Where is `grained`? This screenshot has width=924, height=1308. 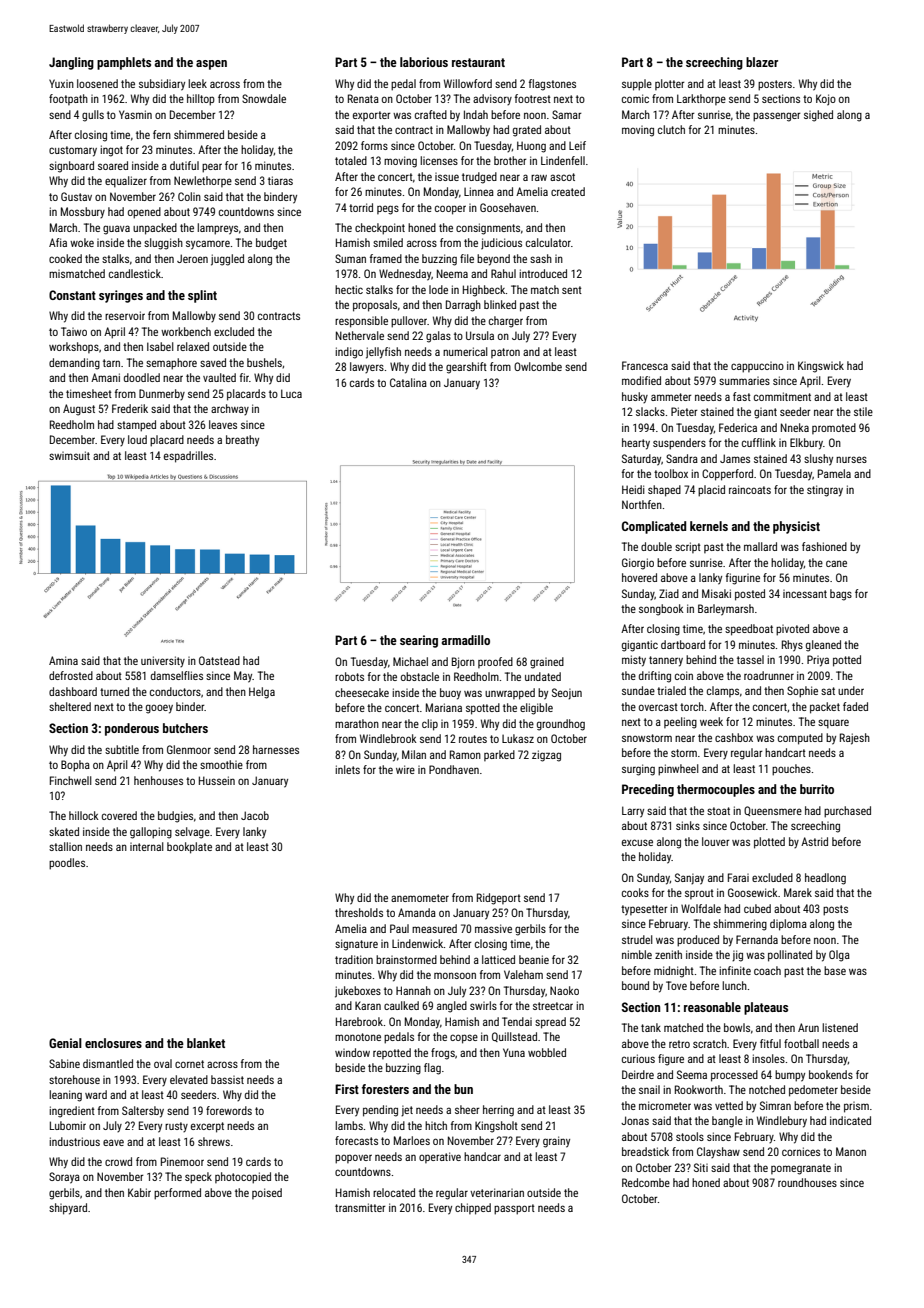
grained is located at coordinates (547, 663).
